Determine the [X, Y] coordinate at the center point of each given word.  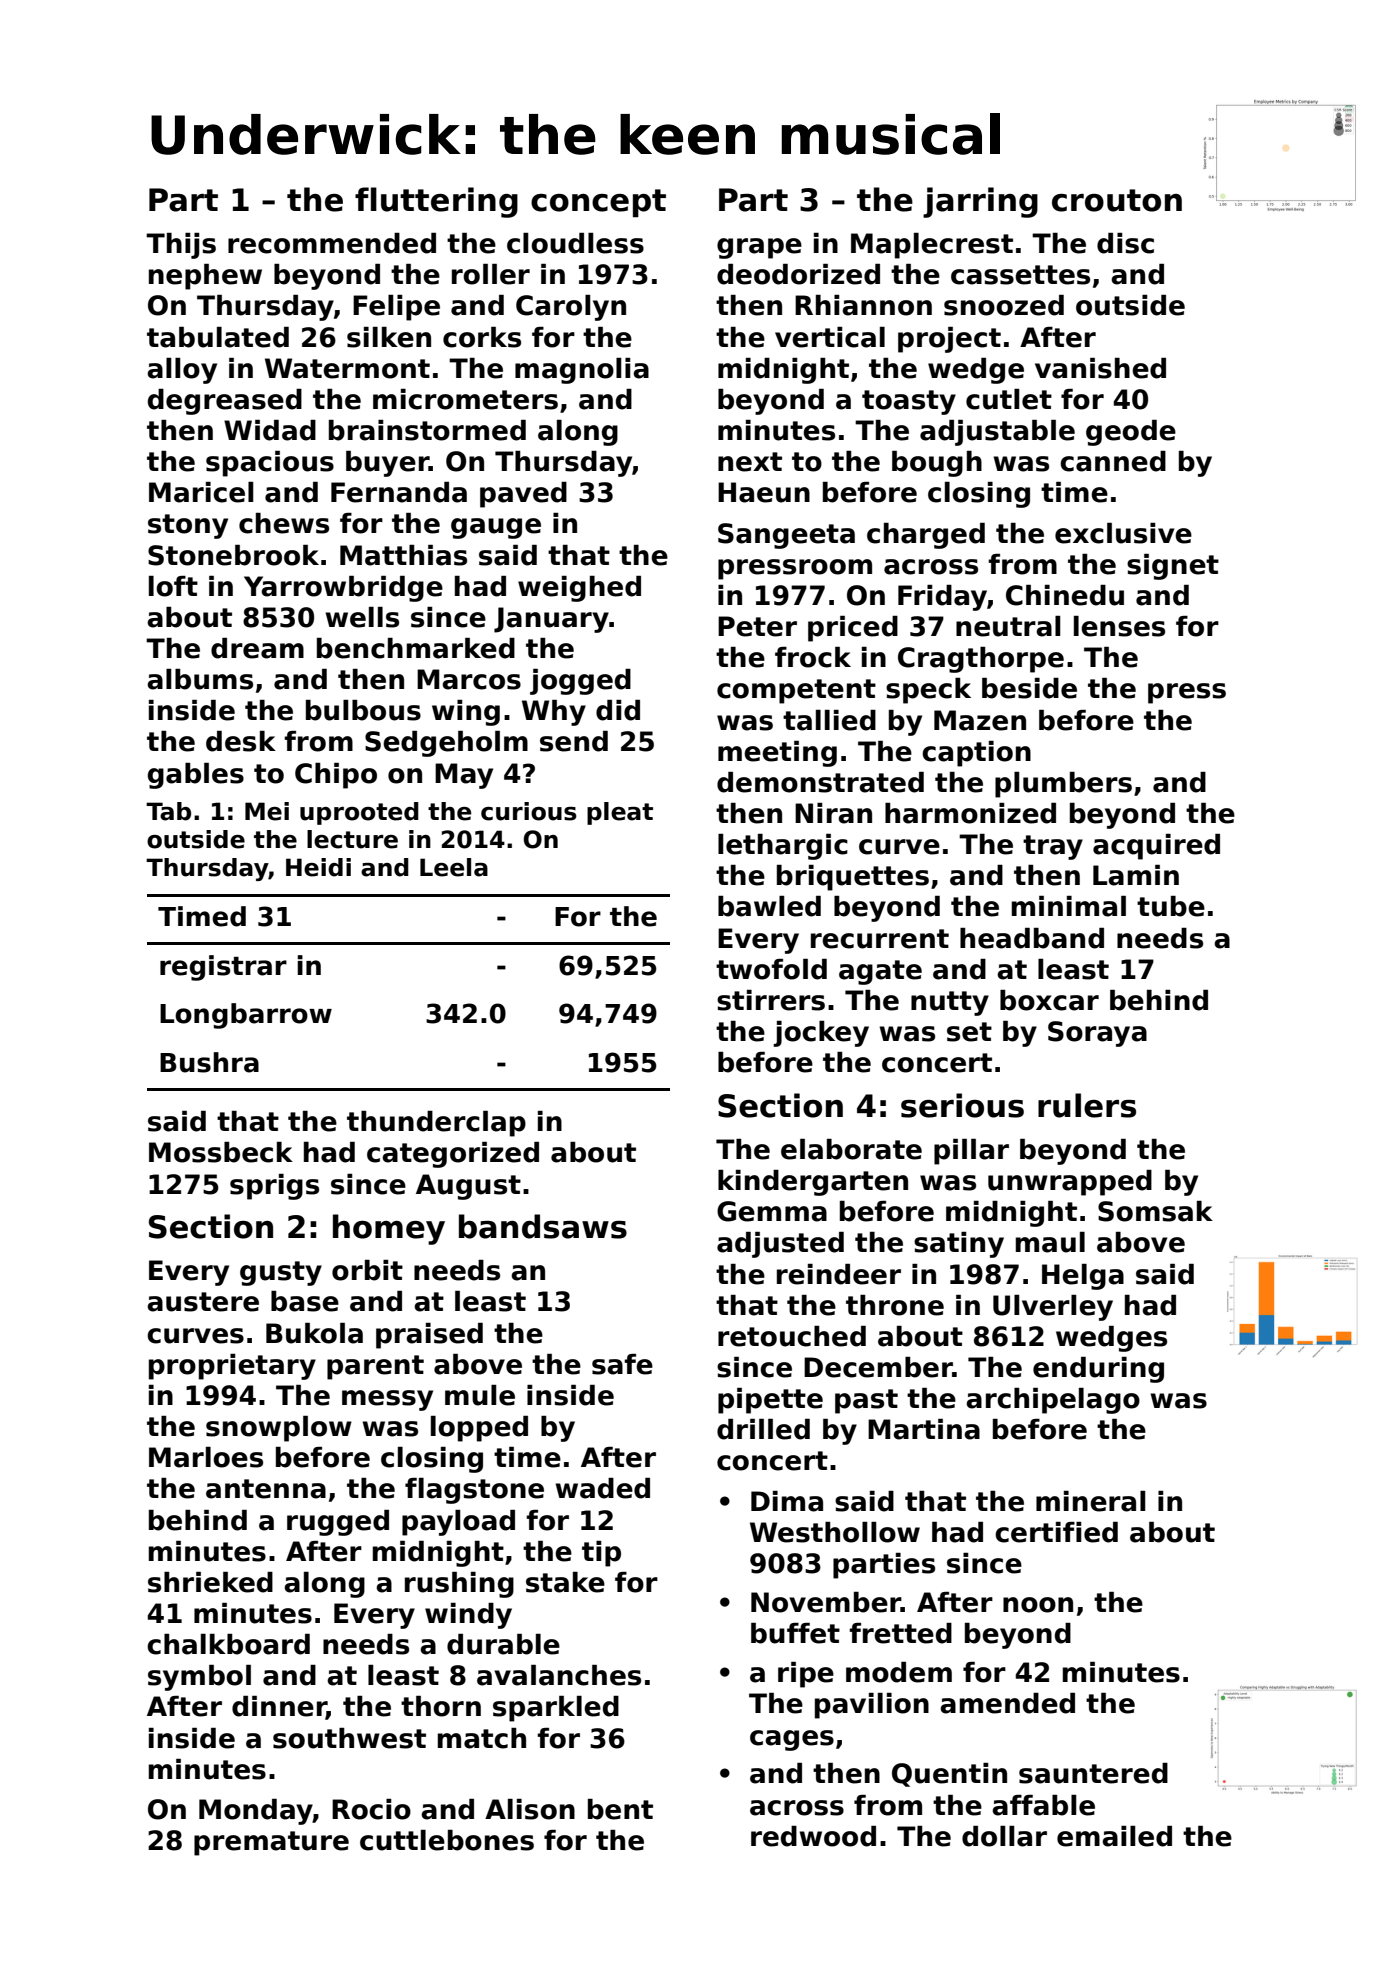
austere [203, 1302]
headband [1032, 938]
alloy [182, 371]
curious [529, 811]
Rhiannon [863, 305]
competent [796, 691]
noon [1038, 1605]
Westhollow [835, 1532]
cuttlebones [447, 1840]
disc [1125, 243]
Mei [267, 811]
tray [1053, 847]
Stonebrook [233, 555]
